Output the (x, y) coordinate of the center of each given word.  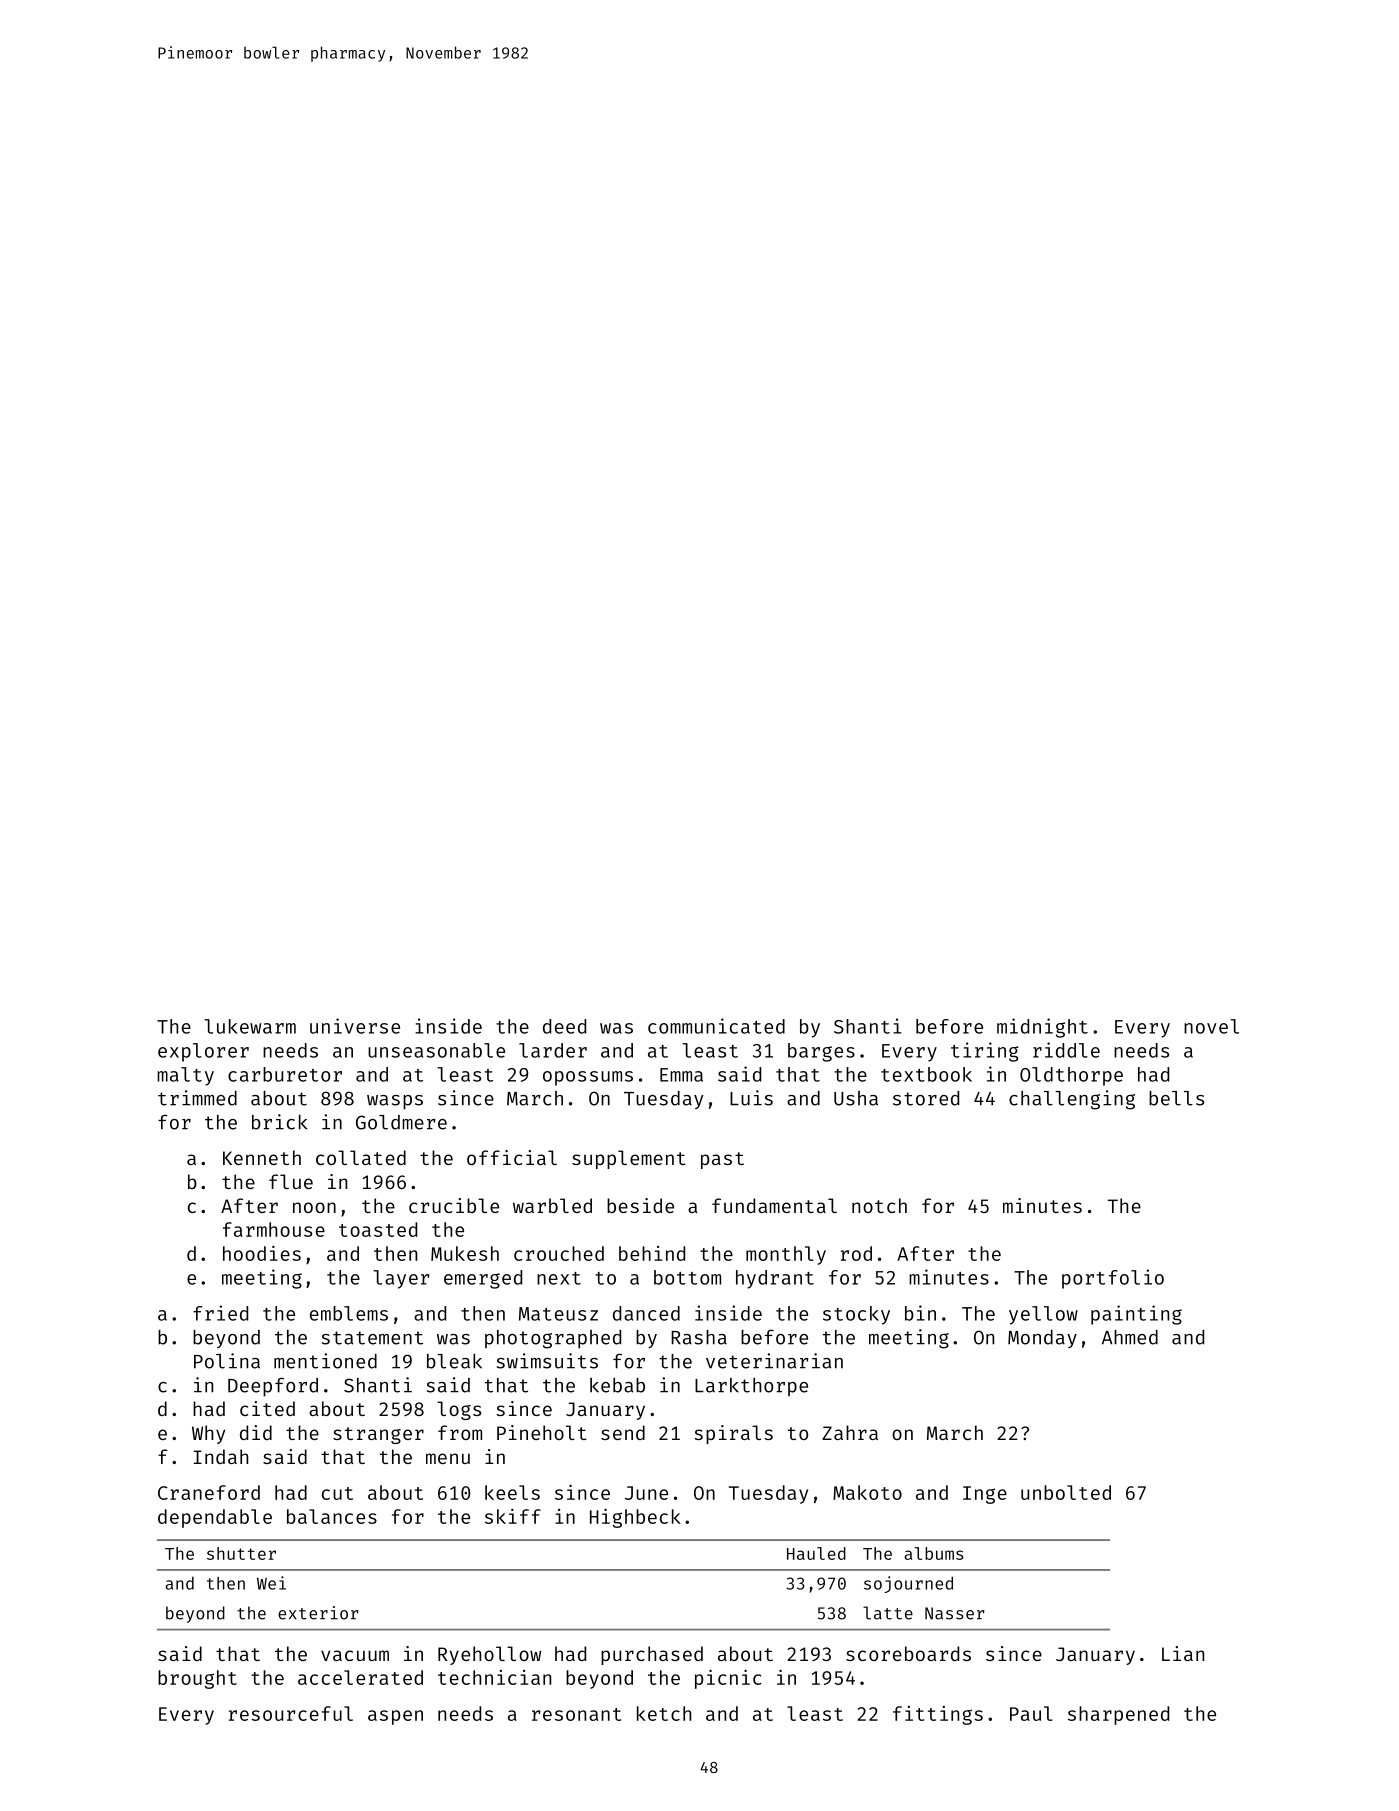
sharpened (1118, 1715)
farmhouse (274, 1229)
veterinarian (774, 1361)
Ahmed (1130, 1337)
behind (652, 1253)
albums (934, 1553)
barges (821, 1052)
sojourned (908, 1584)
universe (355, 1026)
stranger (378, 1435)
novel (1211, 1026)
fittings (938, 1715)
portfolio (1113, 1279)
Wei (271, 1583)
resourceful (291, 1713)
